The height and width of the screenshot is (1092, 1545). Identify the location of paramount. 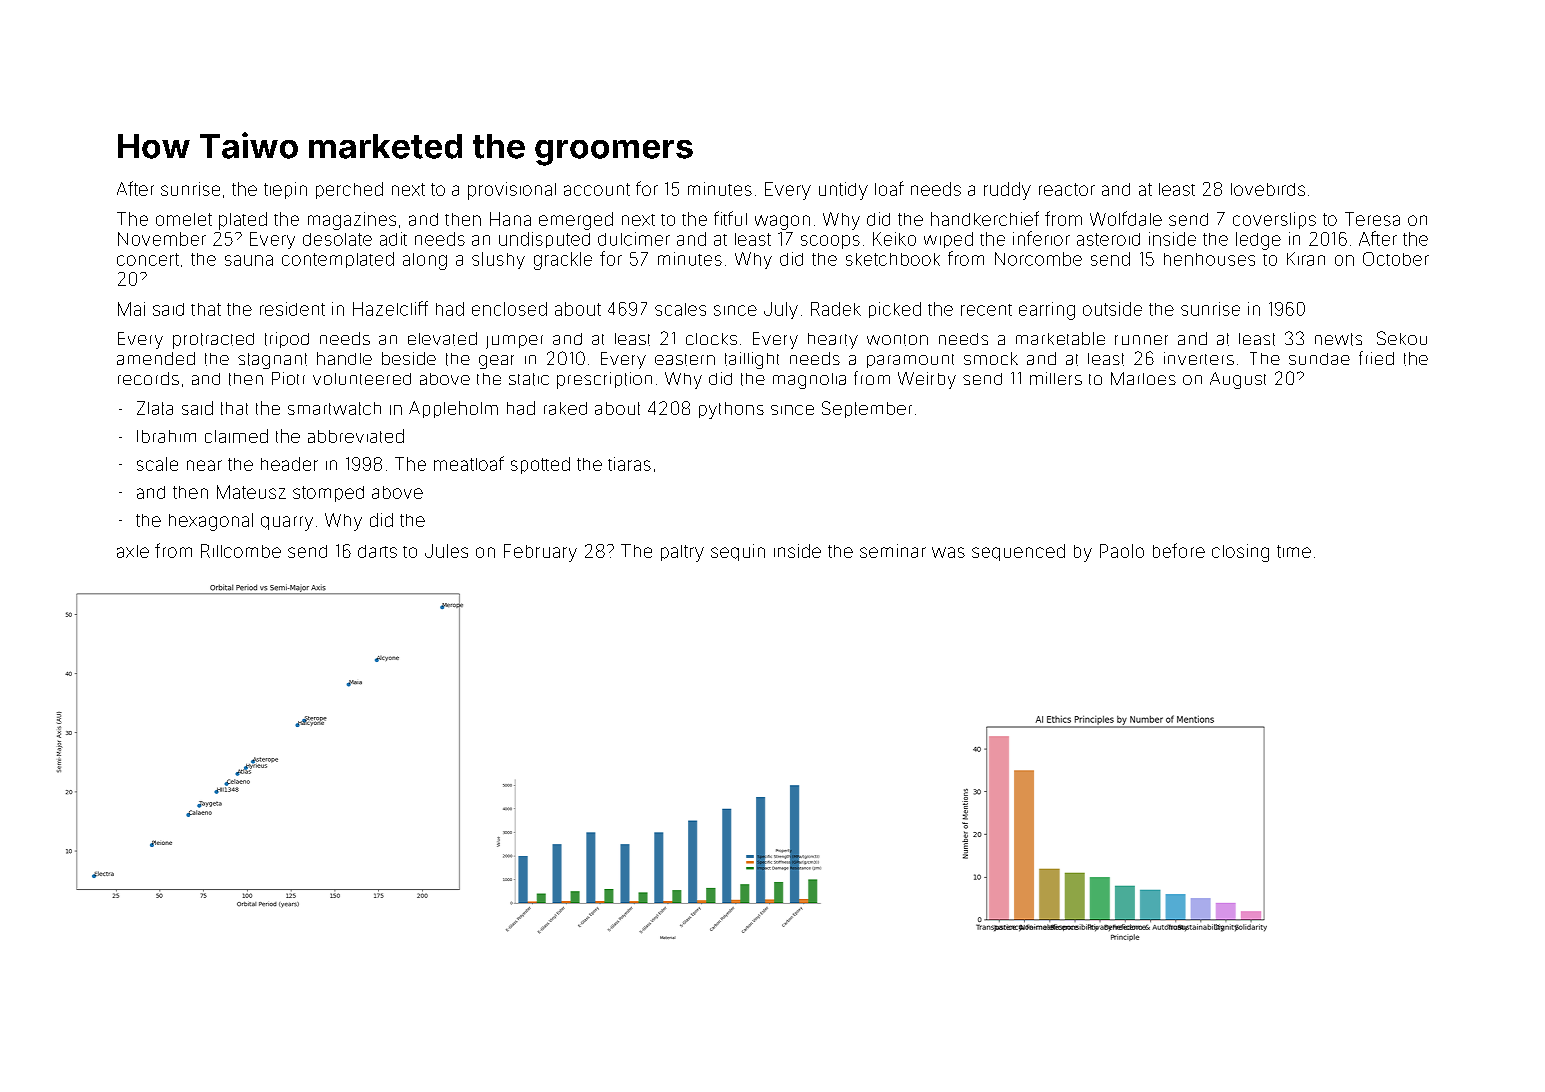
(910, 361).
